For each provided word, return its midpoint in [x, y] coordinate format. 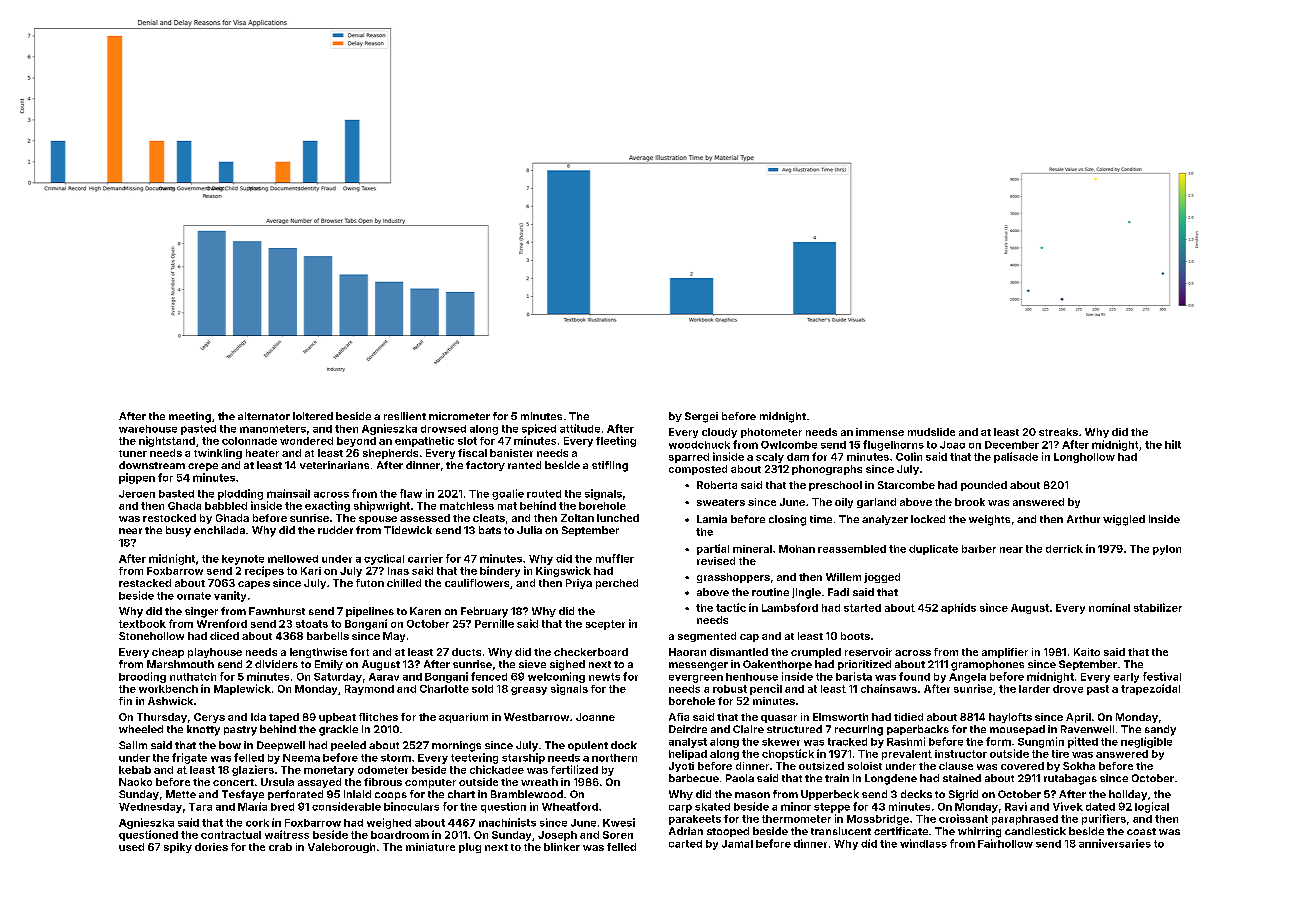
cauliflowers [477, 583]
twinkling [218, 454]
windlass [923, 843]
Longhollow [1084, 458]
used [131, 847]
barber [979, 549]
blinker [562, 847]
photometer [771, 433]
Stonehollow [151, 636]
